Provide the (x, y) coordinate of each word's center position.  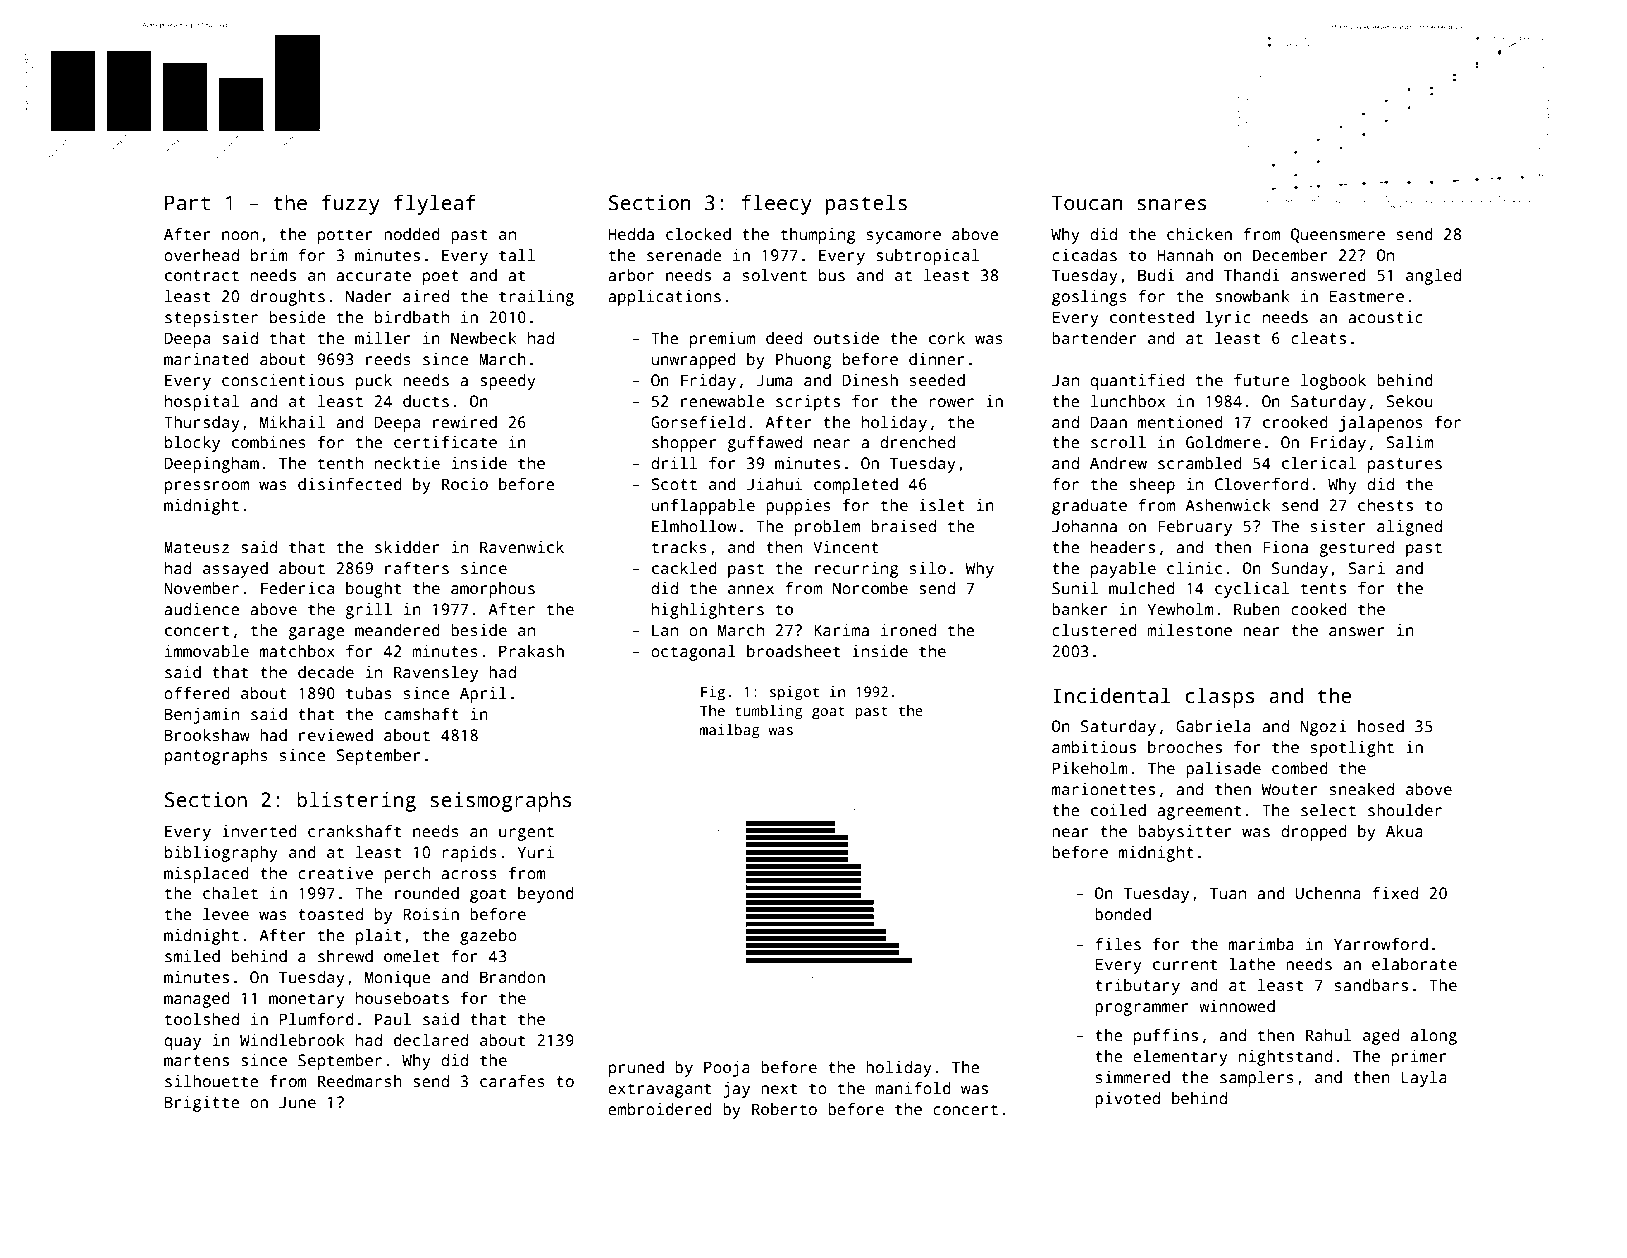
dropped (1314, 833)
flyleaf (435, 204)
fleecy (776, 204)
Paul (393, 1019)
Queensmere (1338, 235)
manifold (913, 1088)
